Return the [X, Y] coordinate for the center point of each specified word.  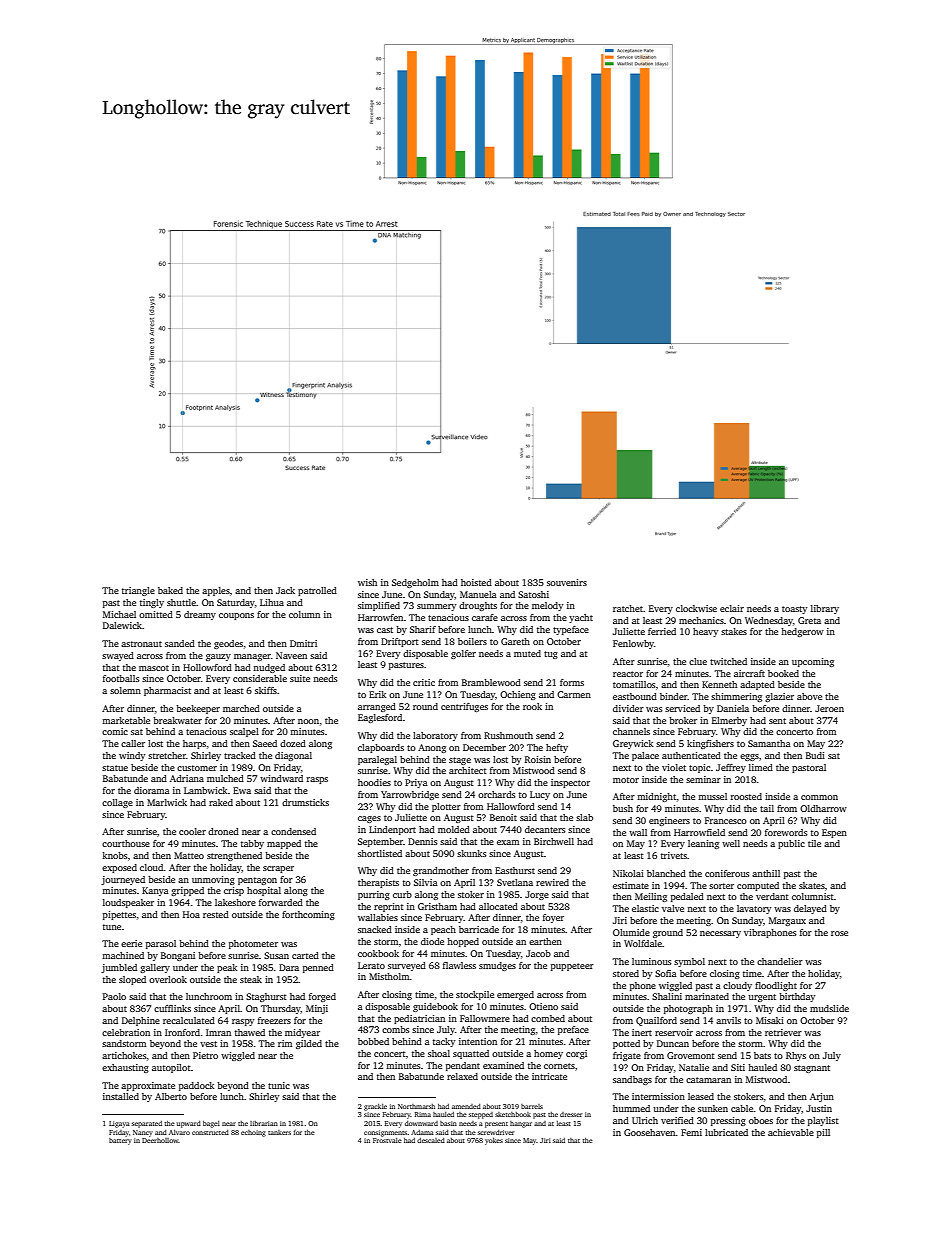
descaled [431, 1140]
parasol [161, 944]
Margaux [787, 921]
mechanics [701, 620]
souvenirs [567, 582]
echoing [253, 1133]
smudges [497, 966]
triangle [138, 591]
